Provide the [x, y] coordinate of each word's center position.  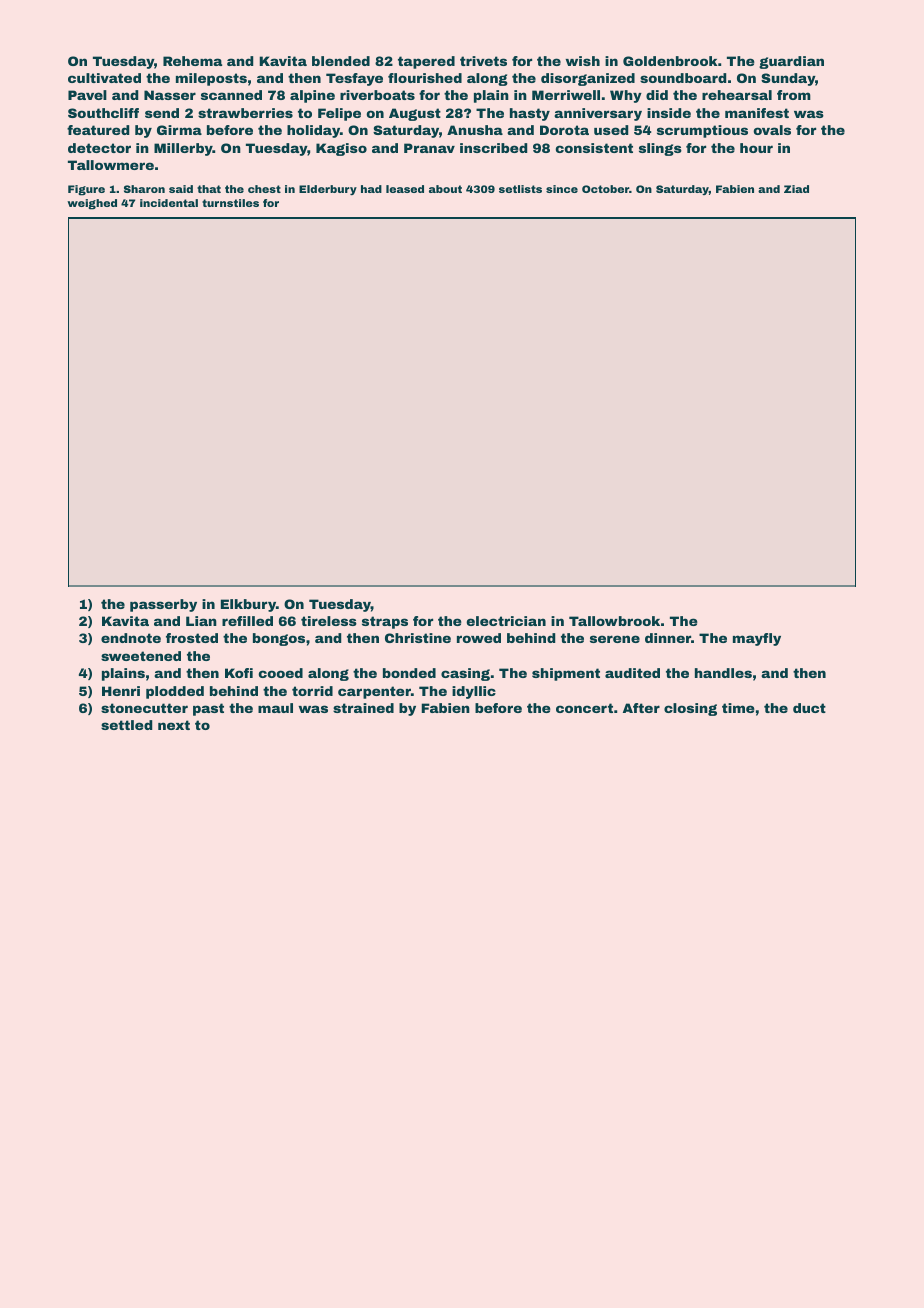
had [371, 189]
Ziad [796, 189]
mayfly [757, 639]
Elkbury [248, 605]
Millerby [183, 149]
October [605, 189]
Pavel [87, 95]
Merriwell [566, 95]
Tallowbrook [614, 621]
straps [385, 622]
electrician [506, 621]
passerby [163, 605]
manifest [757, 113]
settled [126, 725]
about [445, 189]
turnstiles [230, 203]
